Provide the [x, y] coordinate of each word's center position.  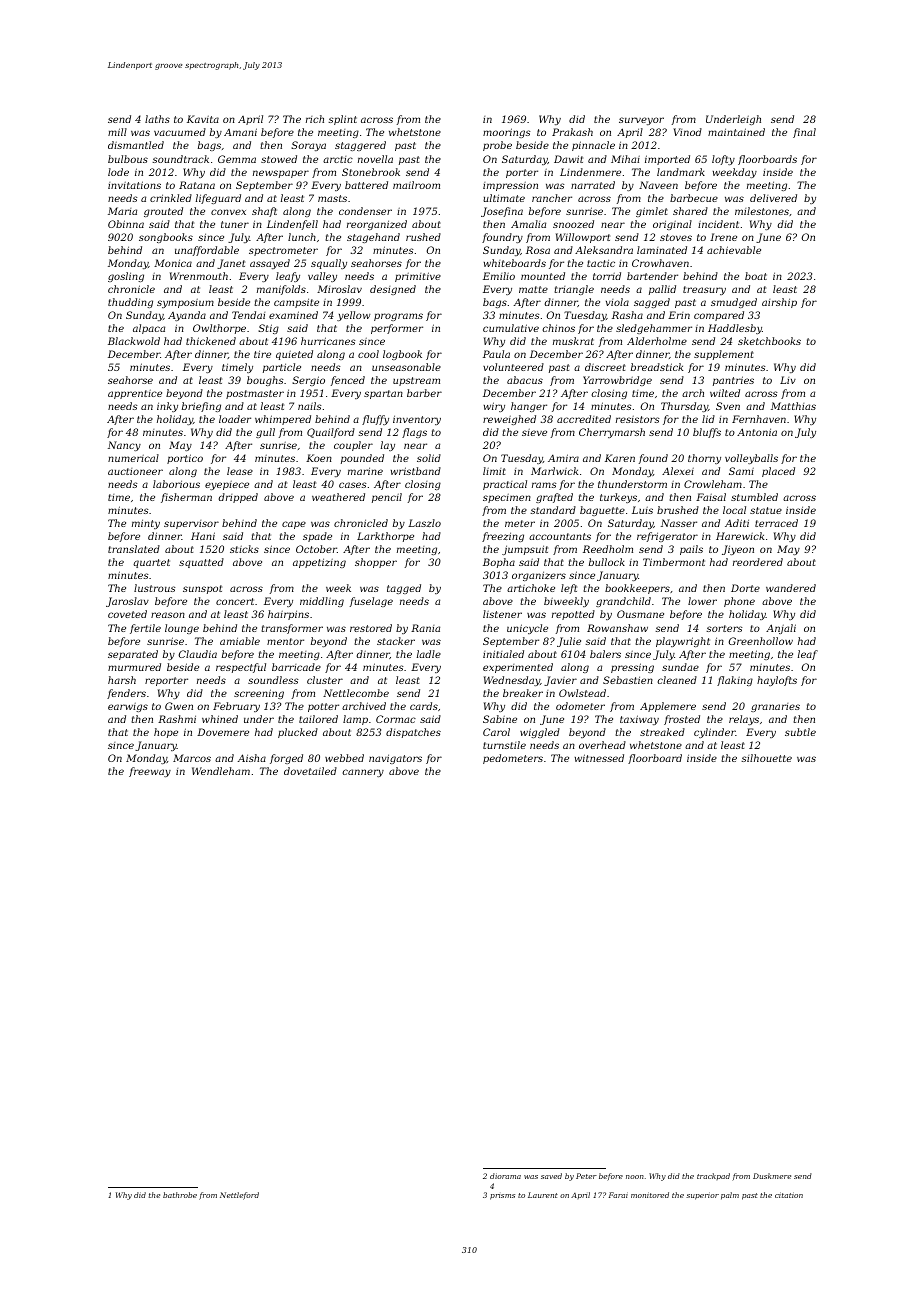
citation [789, 1195]
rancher [552, 198]
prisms [502, 1197]
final [804, 133]
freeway [150, 772]
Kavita [203, 119]
